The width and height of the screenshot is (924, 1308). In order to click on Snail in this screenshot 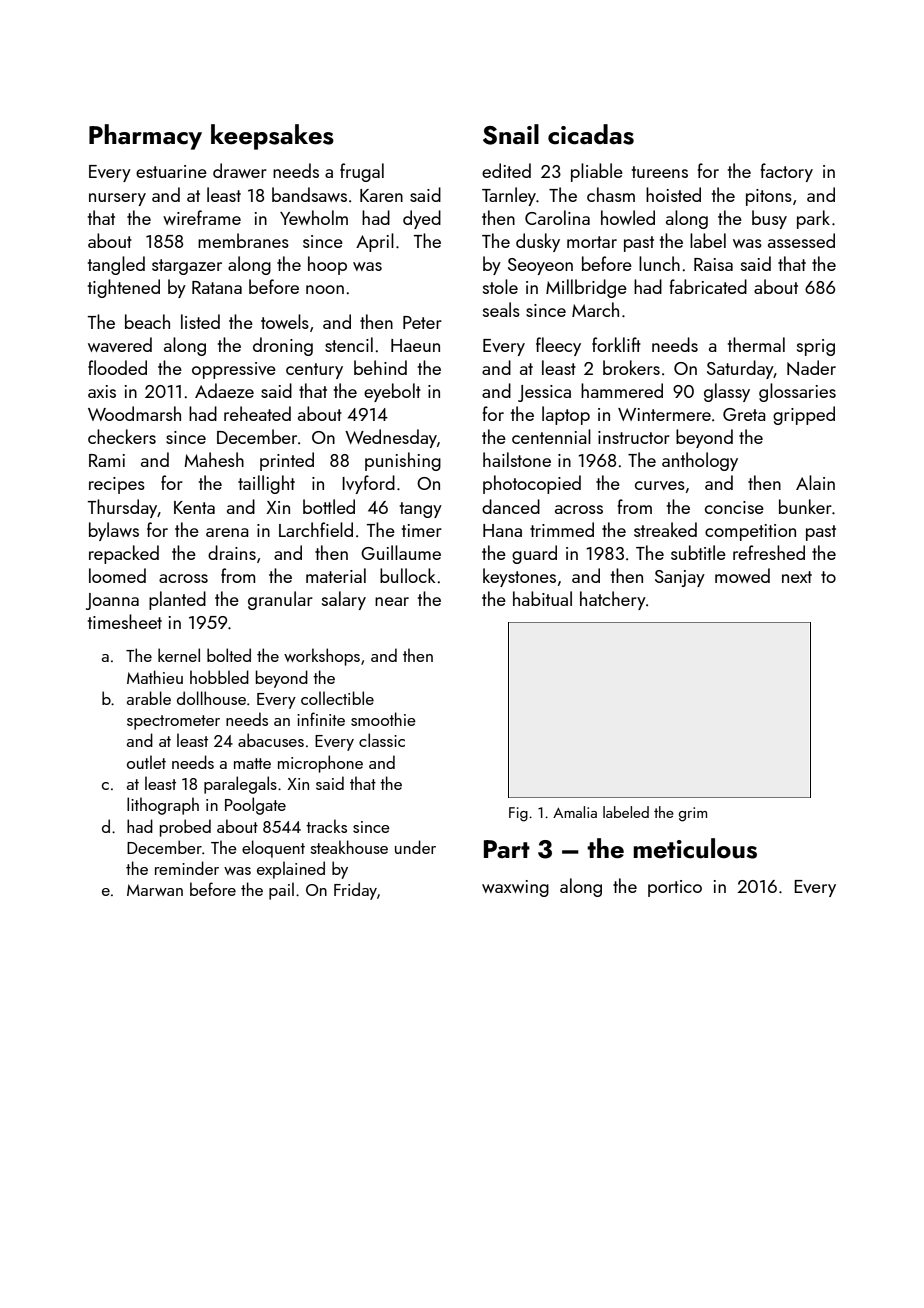, I will do `click(511, 134)`.
